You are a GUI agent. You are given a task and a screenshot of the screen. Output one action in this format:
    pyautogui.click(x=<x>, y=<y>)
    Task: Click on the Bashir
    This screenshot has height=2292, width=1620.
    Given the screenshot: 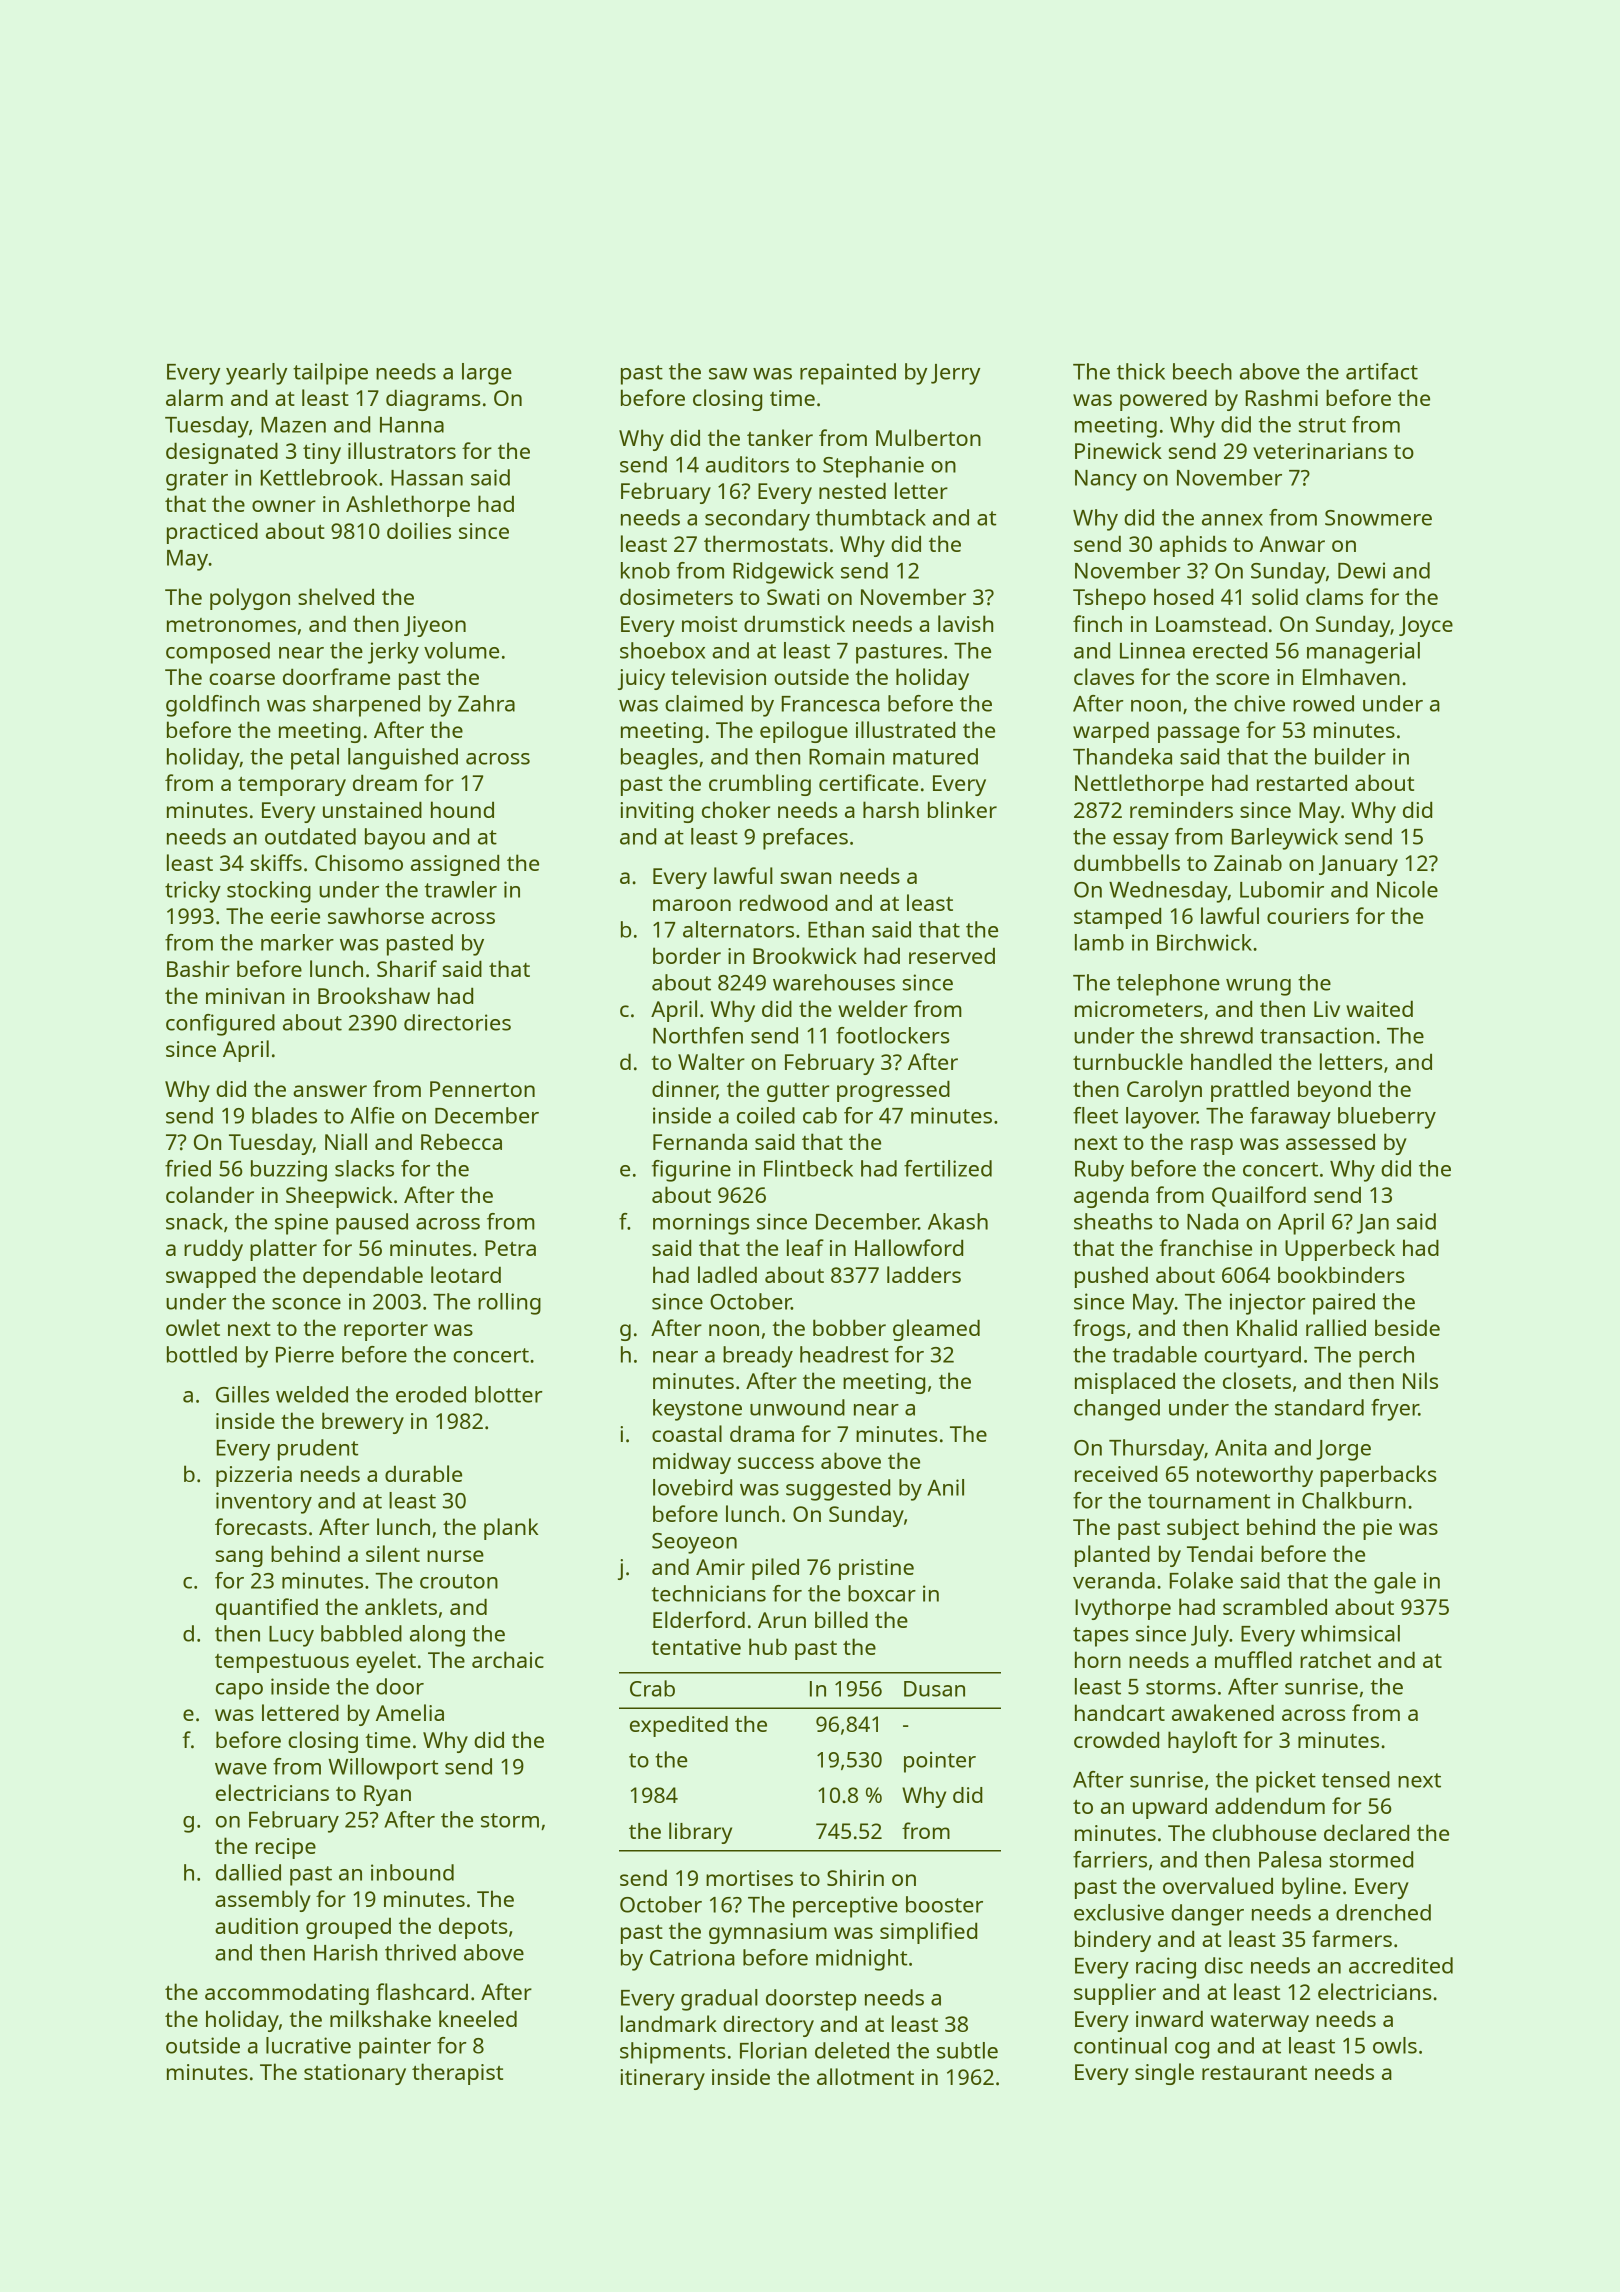 What is the action you would take?
    pyautogui.click(x=198, y=968)
